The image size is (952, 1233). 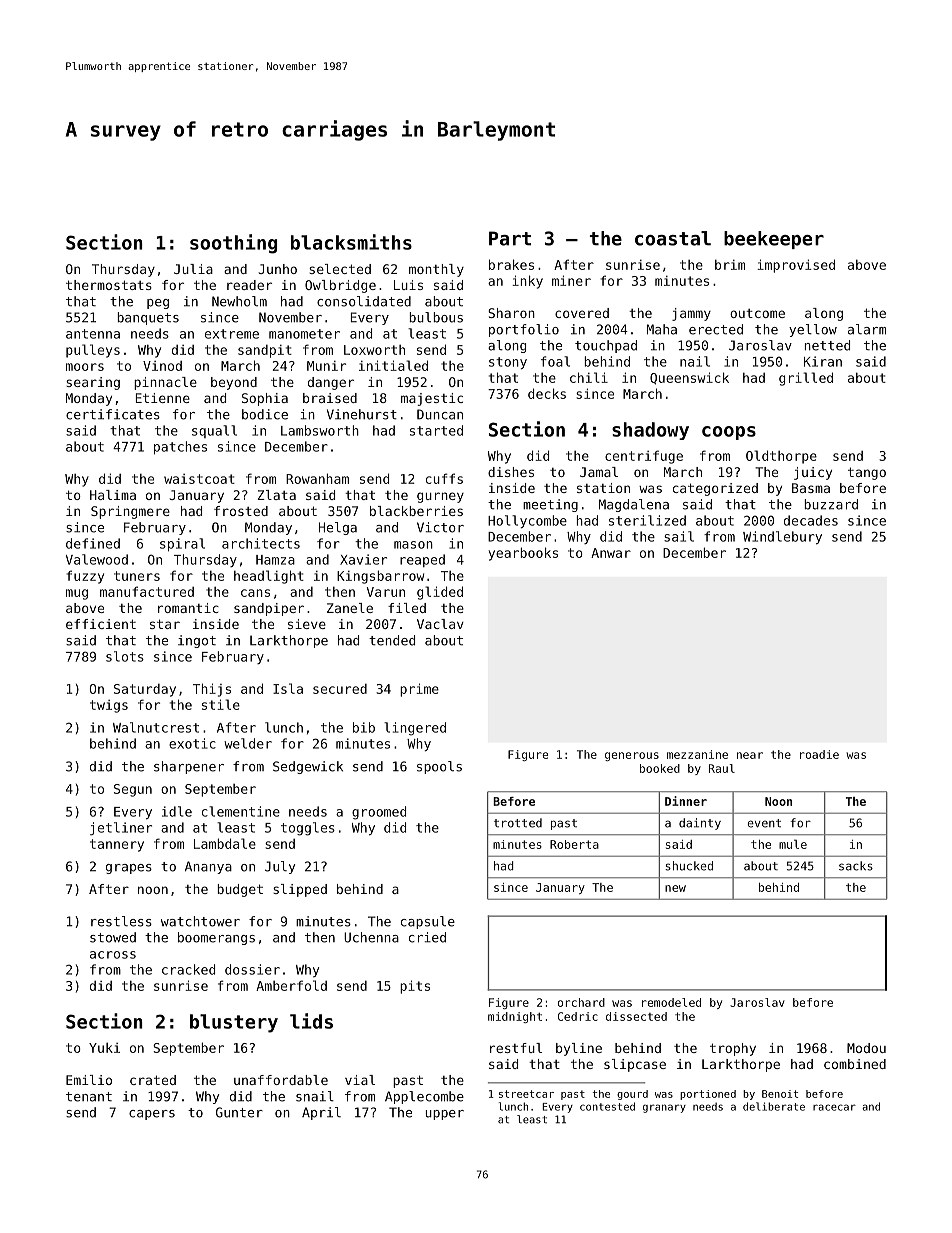 I want to click on April, so click(x=321, y=1113).
